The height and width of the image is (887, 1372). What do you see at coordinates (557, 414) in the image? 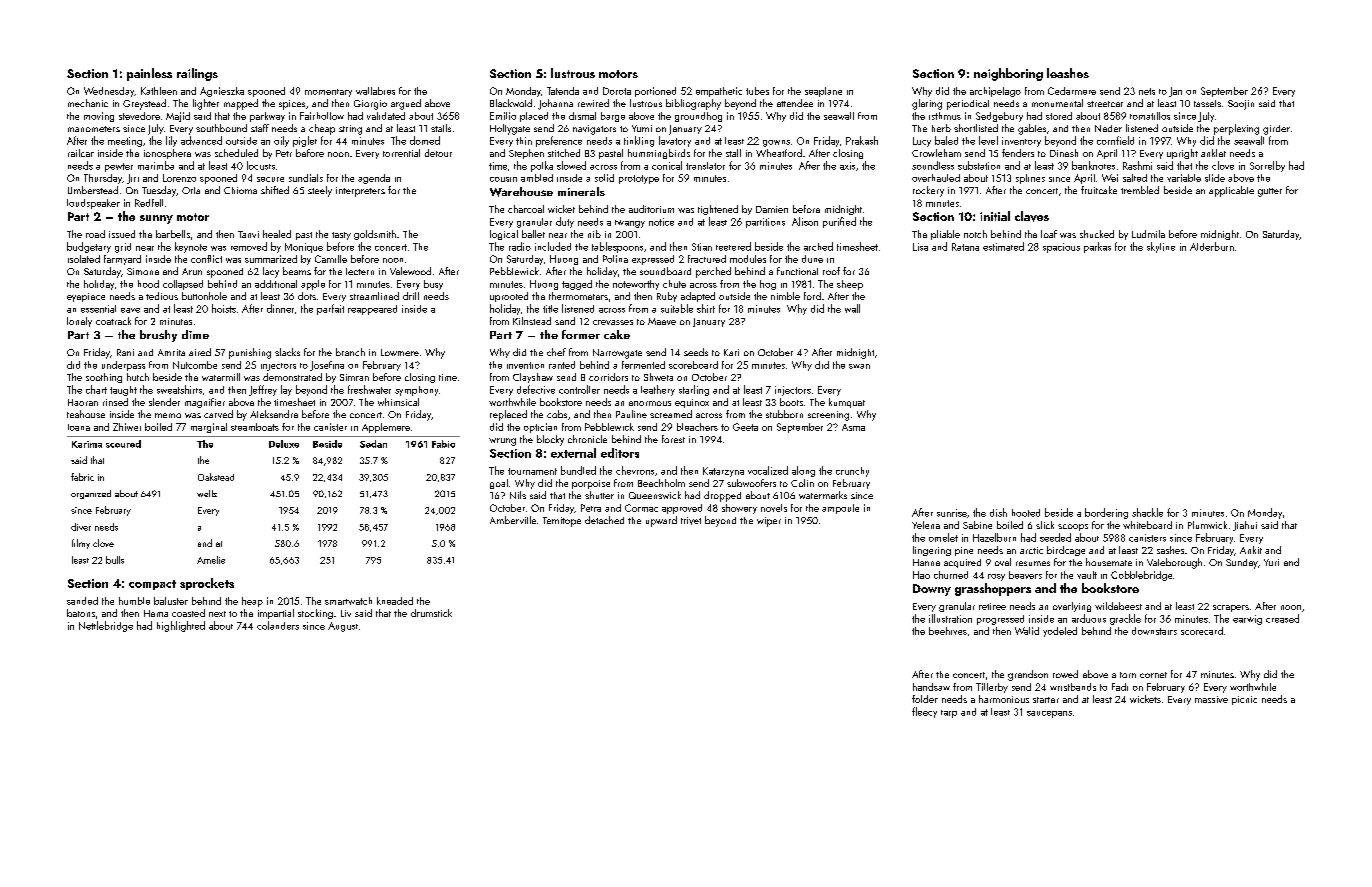
I see `cobs` at bounding box center [557, 414].
